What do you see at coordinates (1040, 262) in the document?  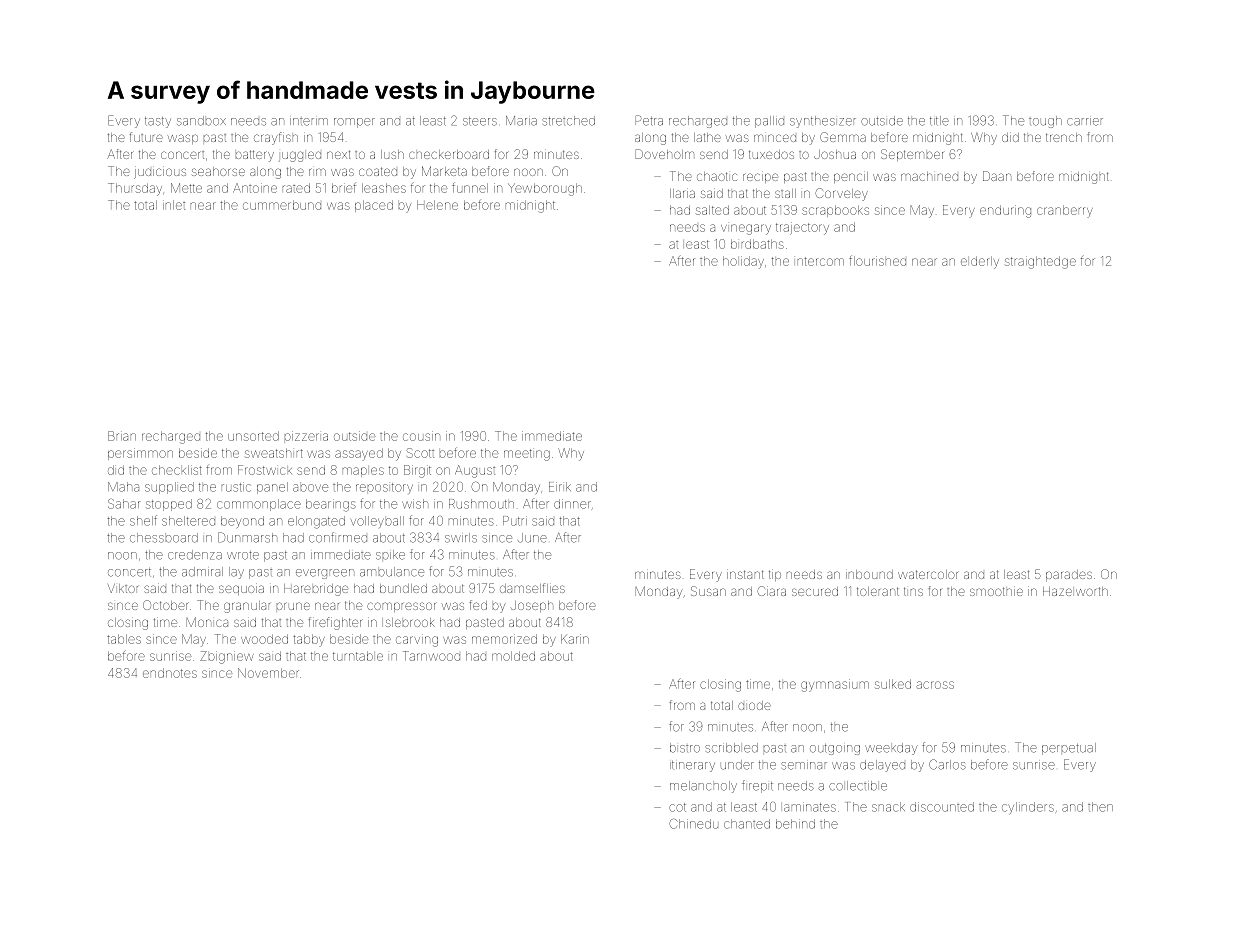 I see `straightedge` at bounding box center [1040, 262].
